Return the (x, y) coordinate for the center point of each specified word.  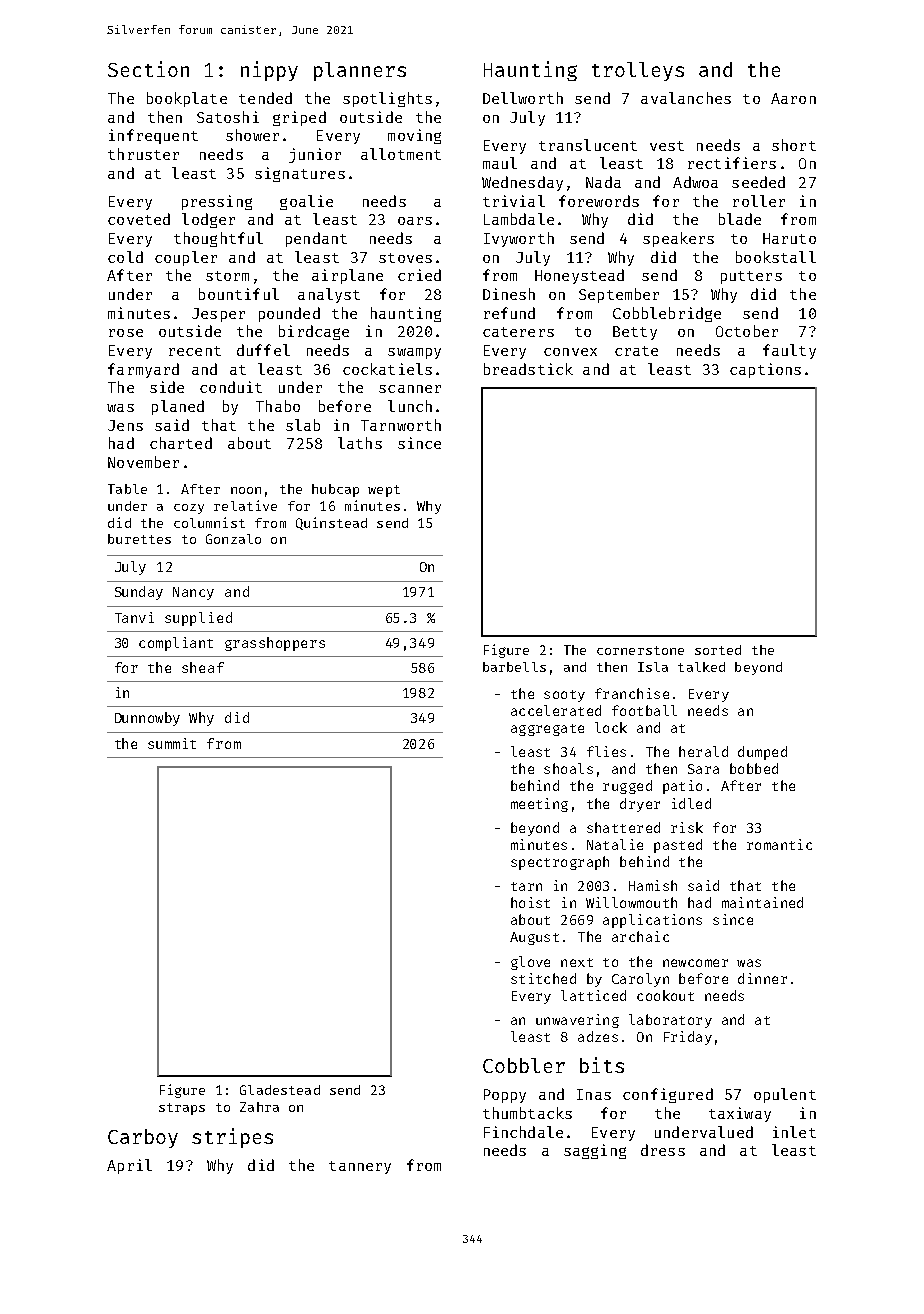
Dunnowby (147, 719)
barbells (514, 667)
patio (682, 787)
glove (530, 963)
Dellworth (523, 98)
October (747, 331)
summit (172, 743)
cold (125, 257)
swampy (414, 353)
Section (148, 69)
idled (691, 803)
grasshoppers (275, 644)
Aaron (793, 98)
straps (182, 1109)
